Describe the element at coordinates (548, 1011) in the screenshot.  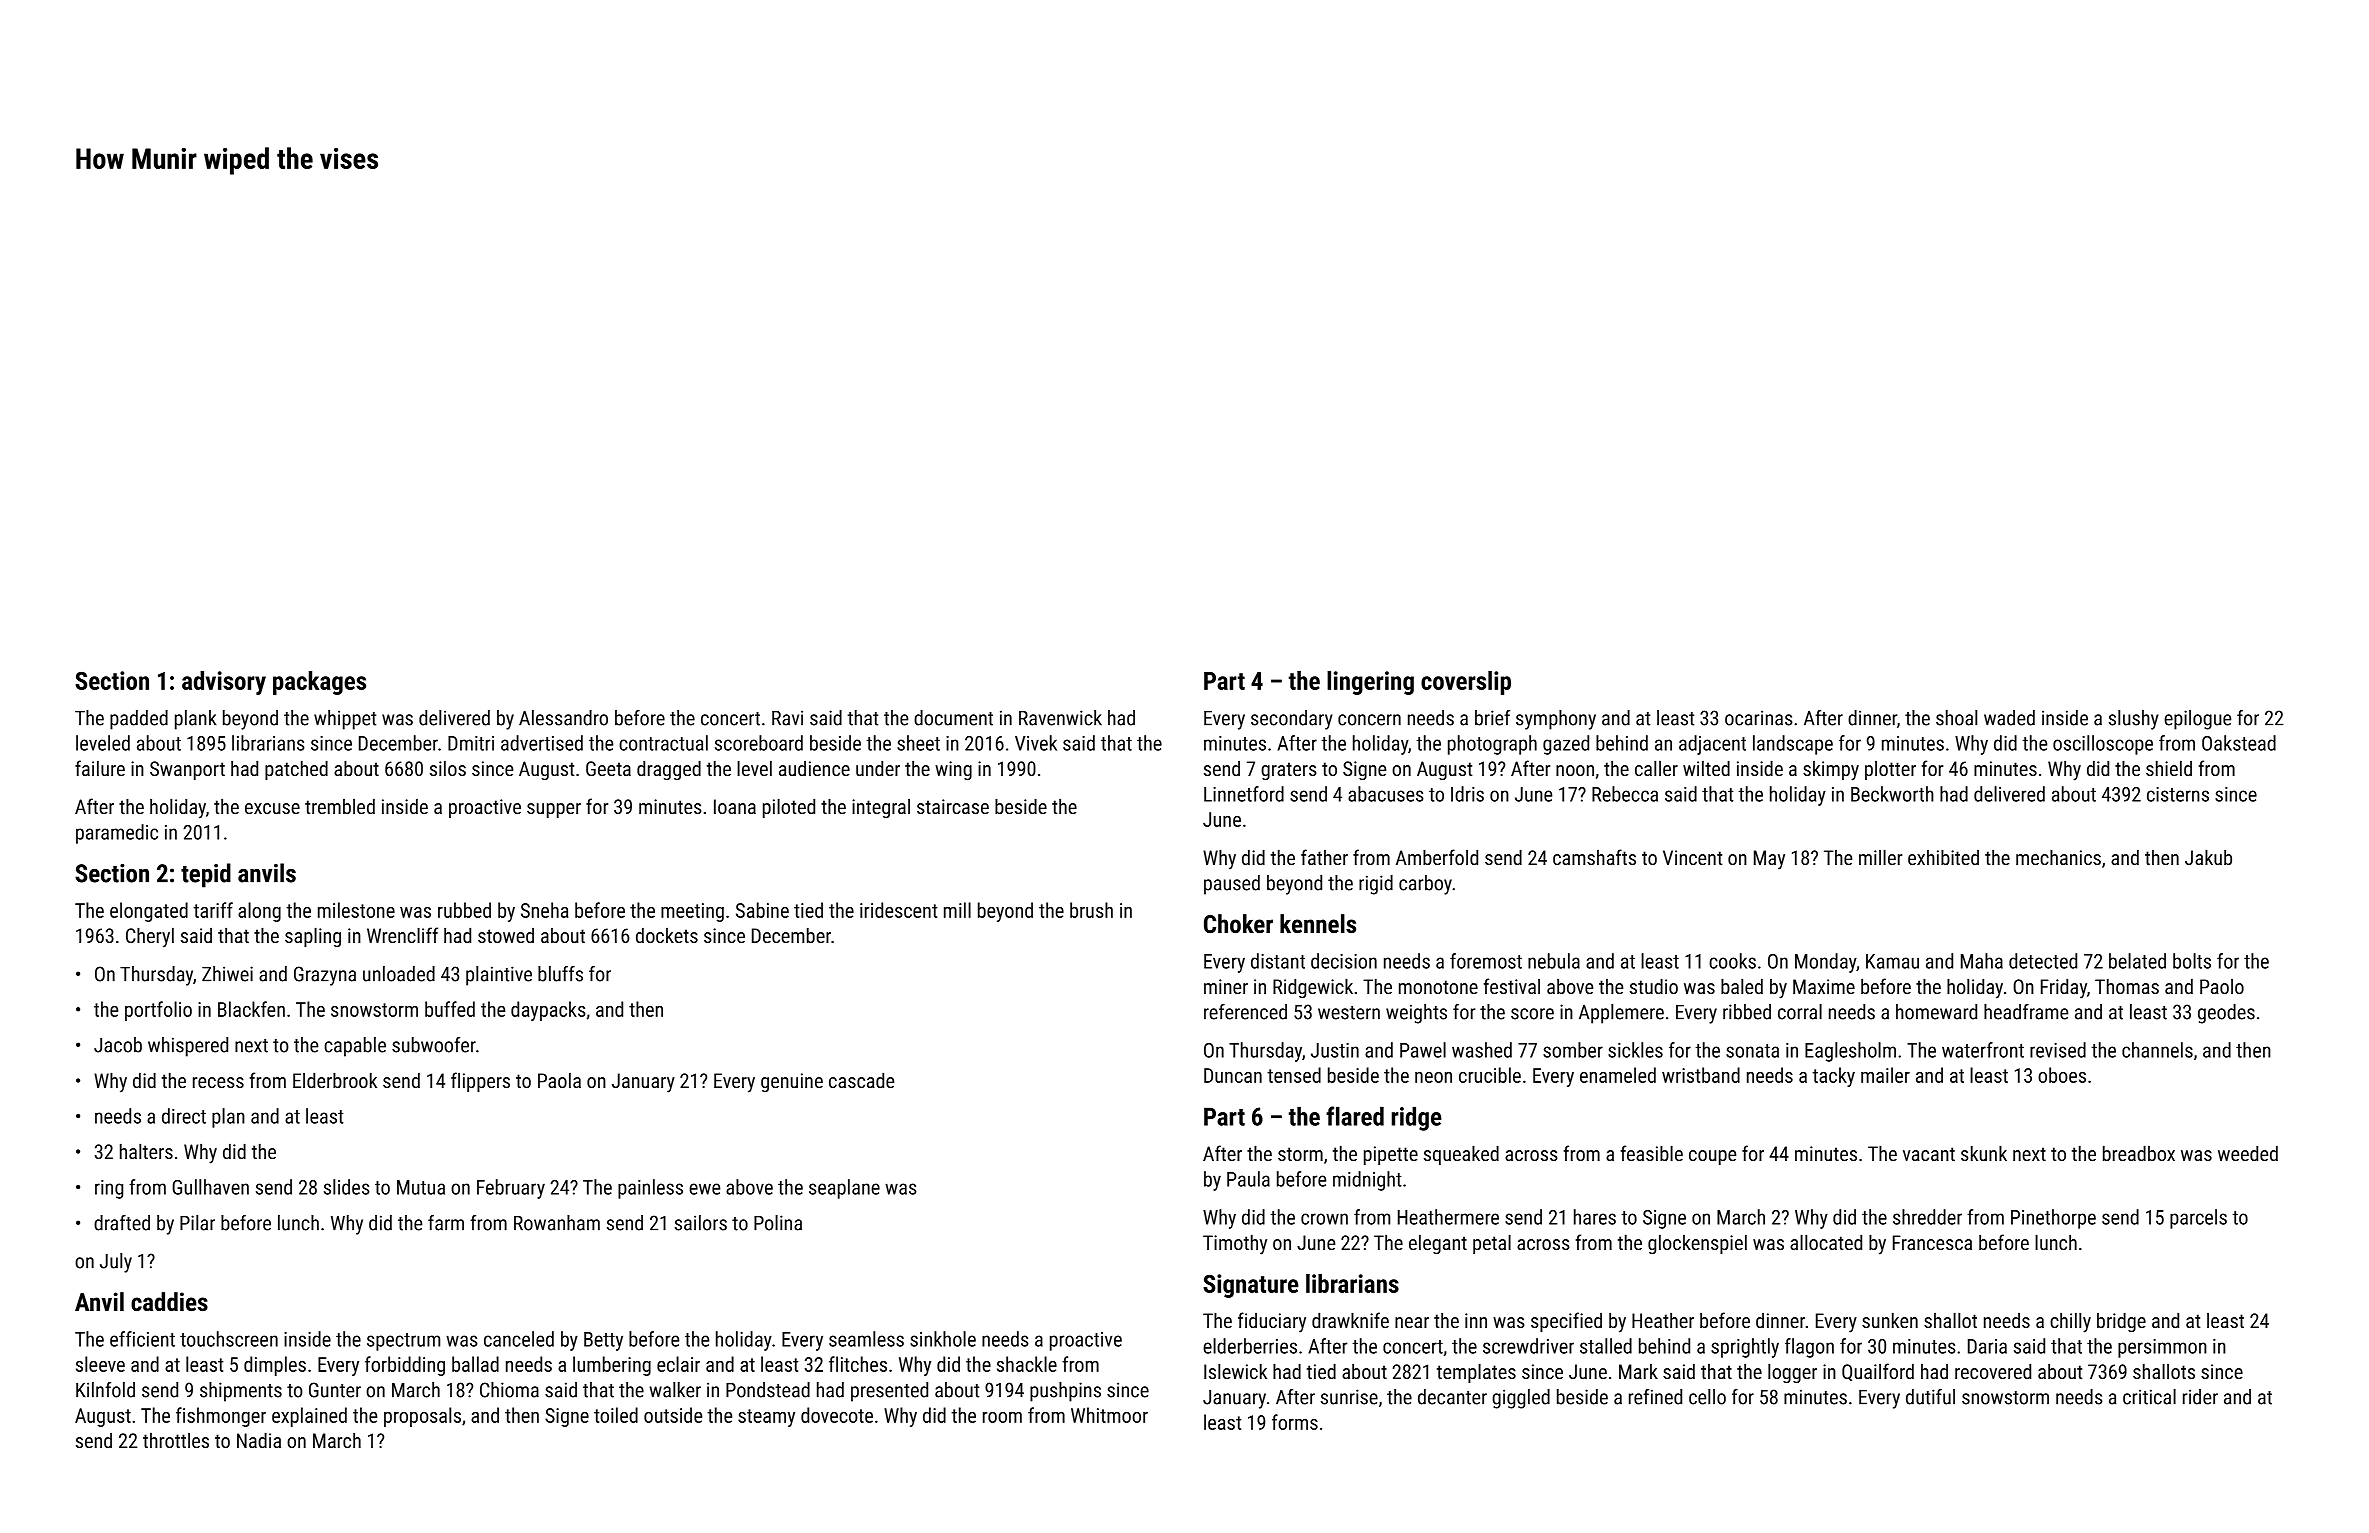
I see `daypacks` at that location.
